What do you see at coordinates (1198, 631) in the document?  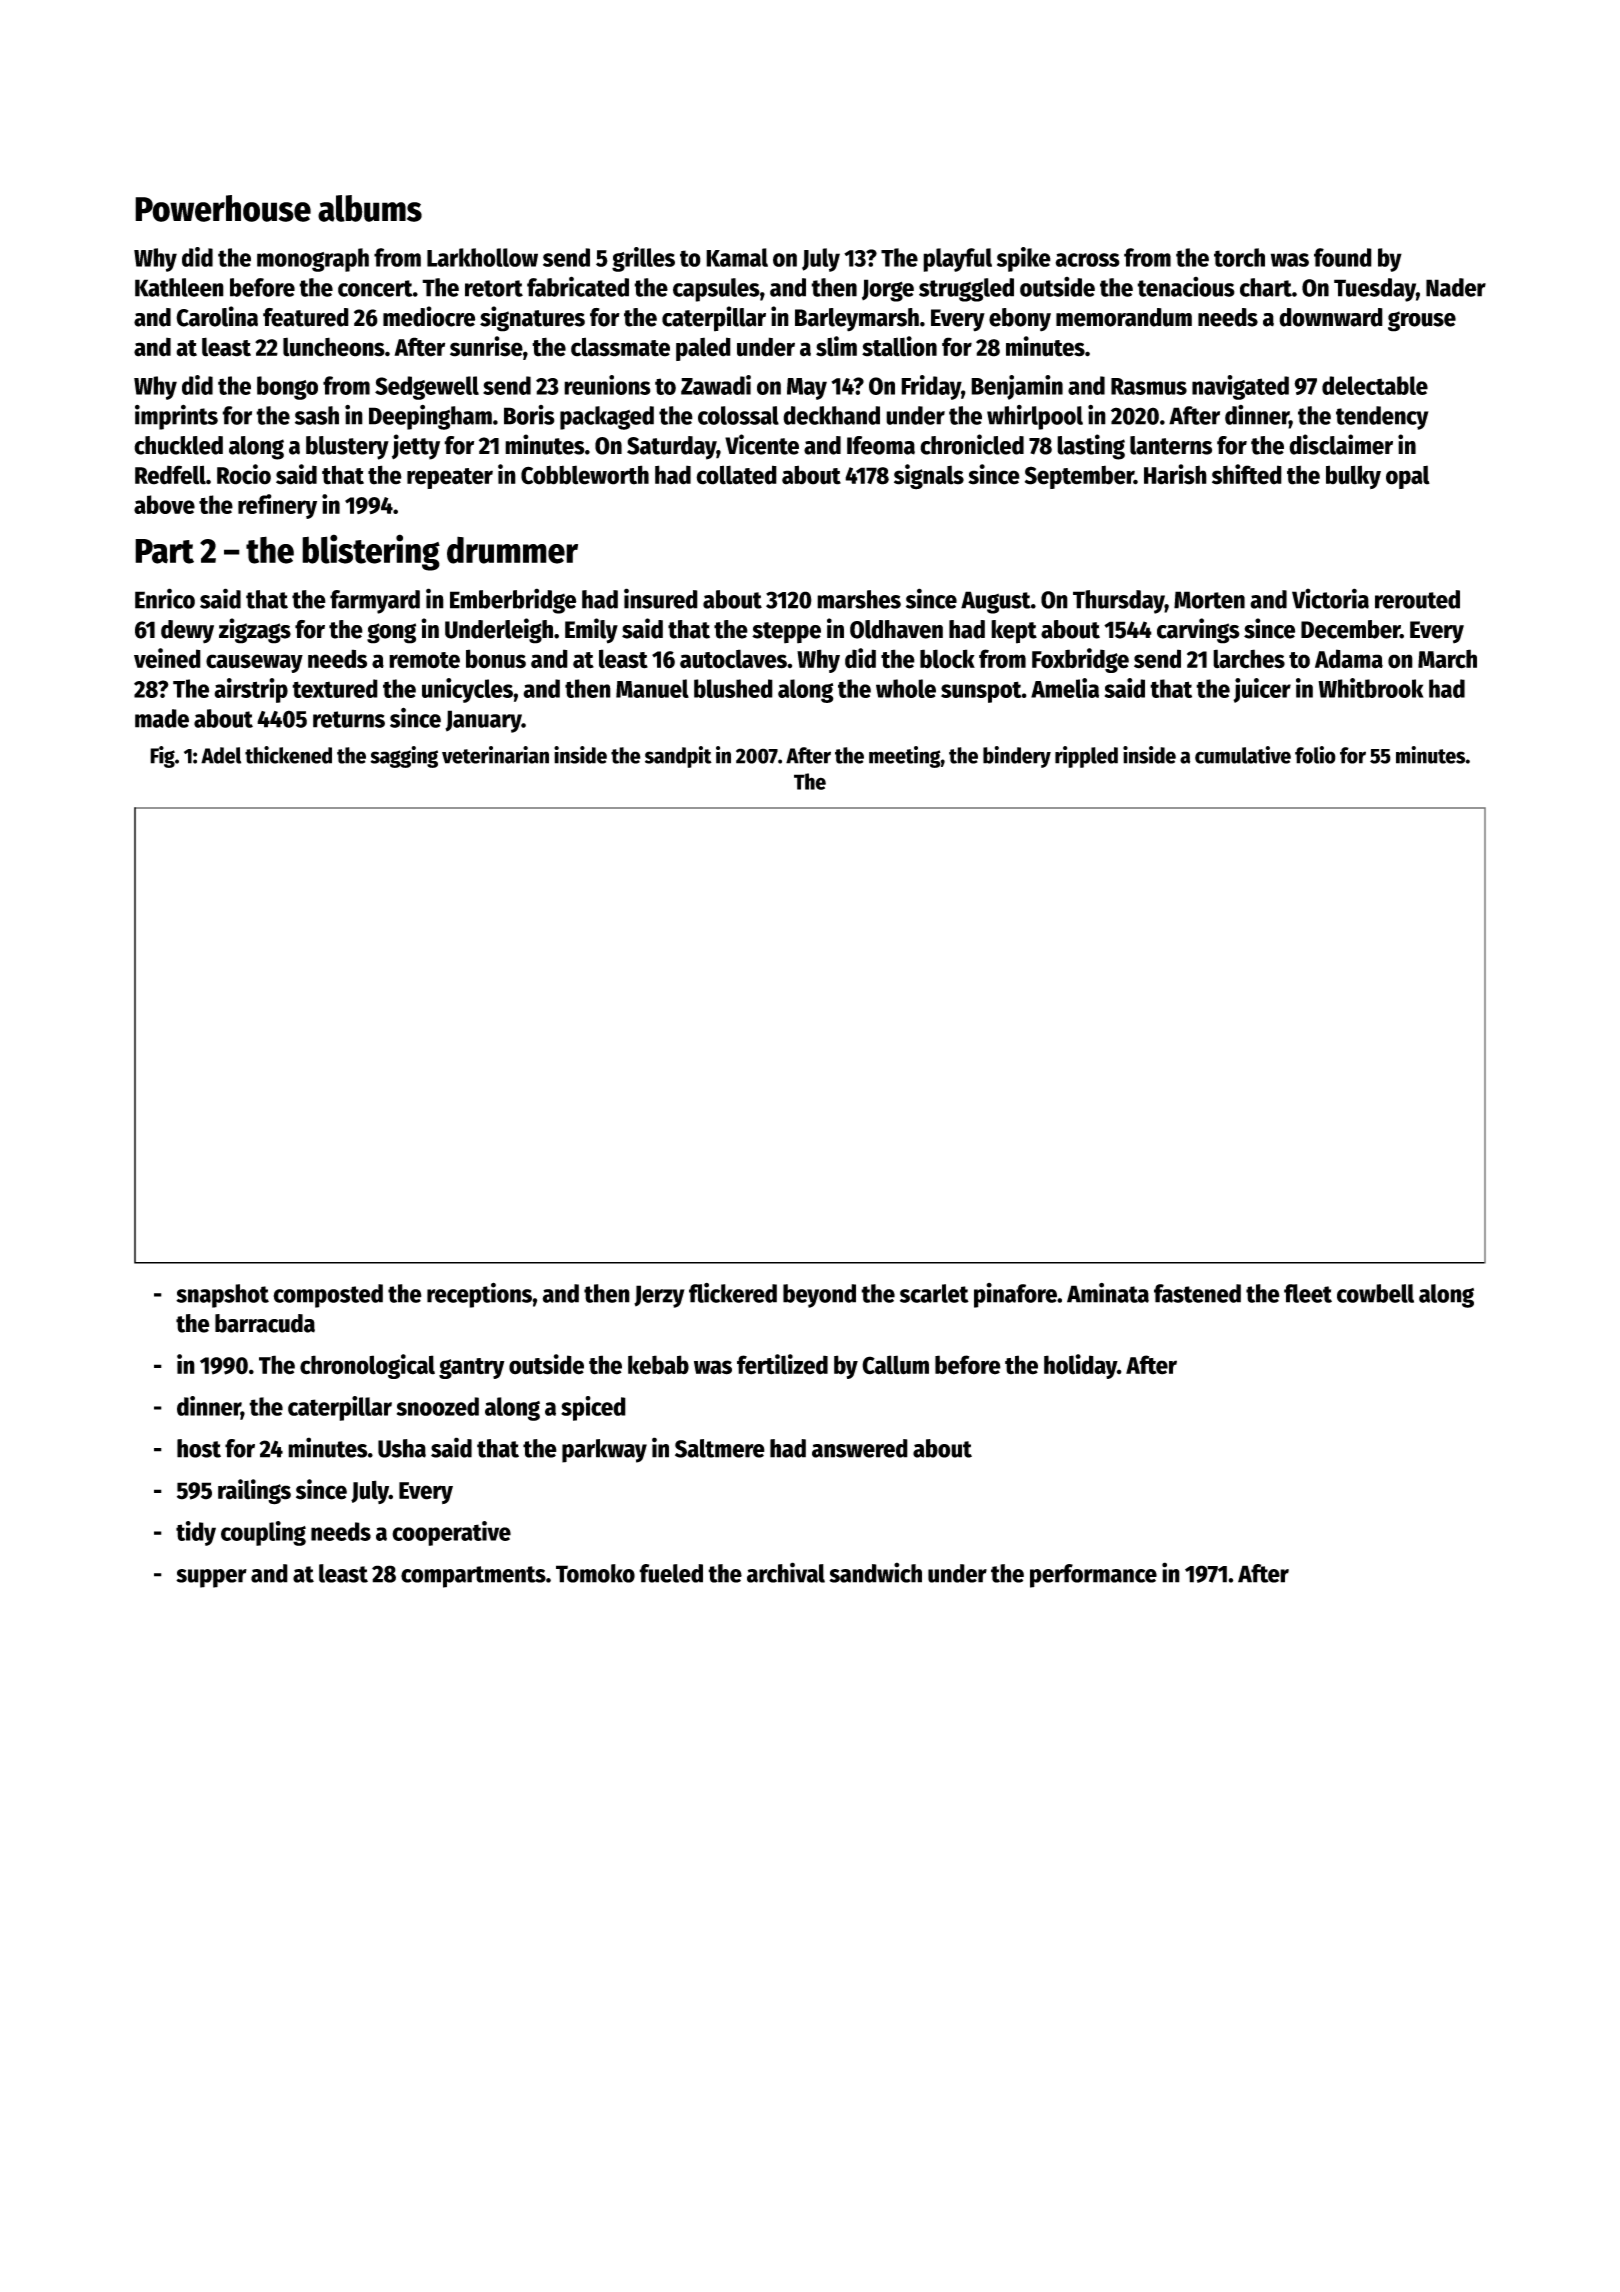 I see `carvings` at bounding box center [1198, 631].
